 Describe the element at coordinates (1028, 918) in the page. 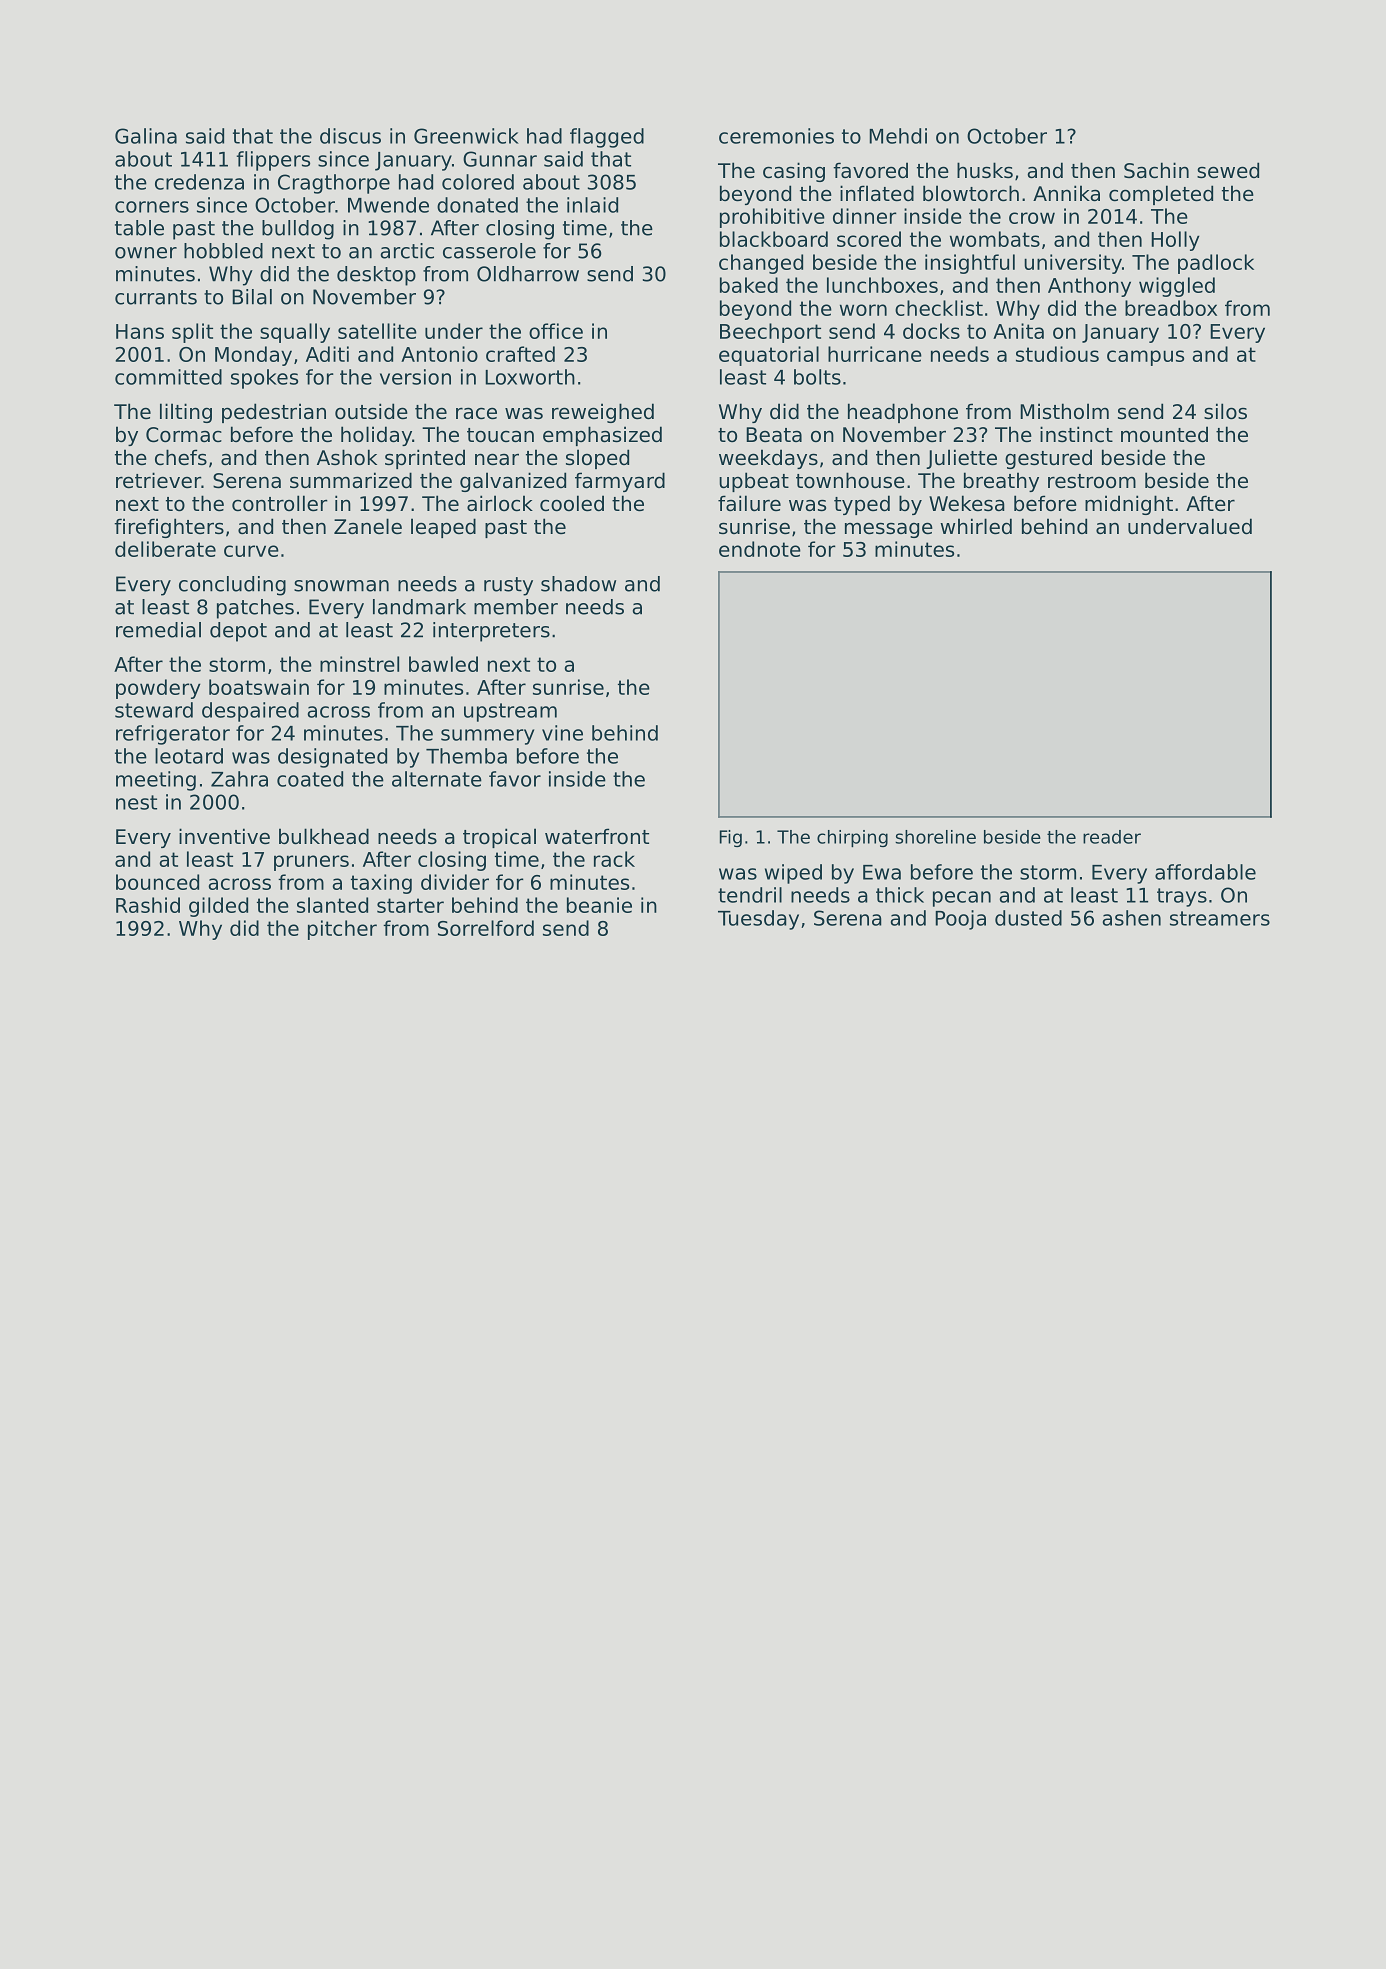

I see `dusted` at that location.
